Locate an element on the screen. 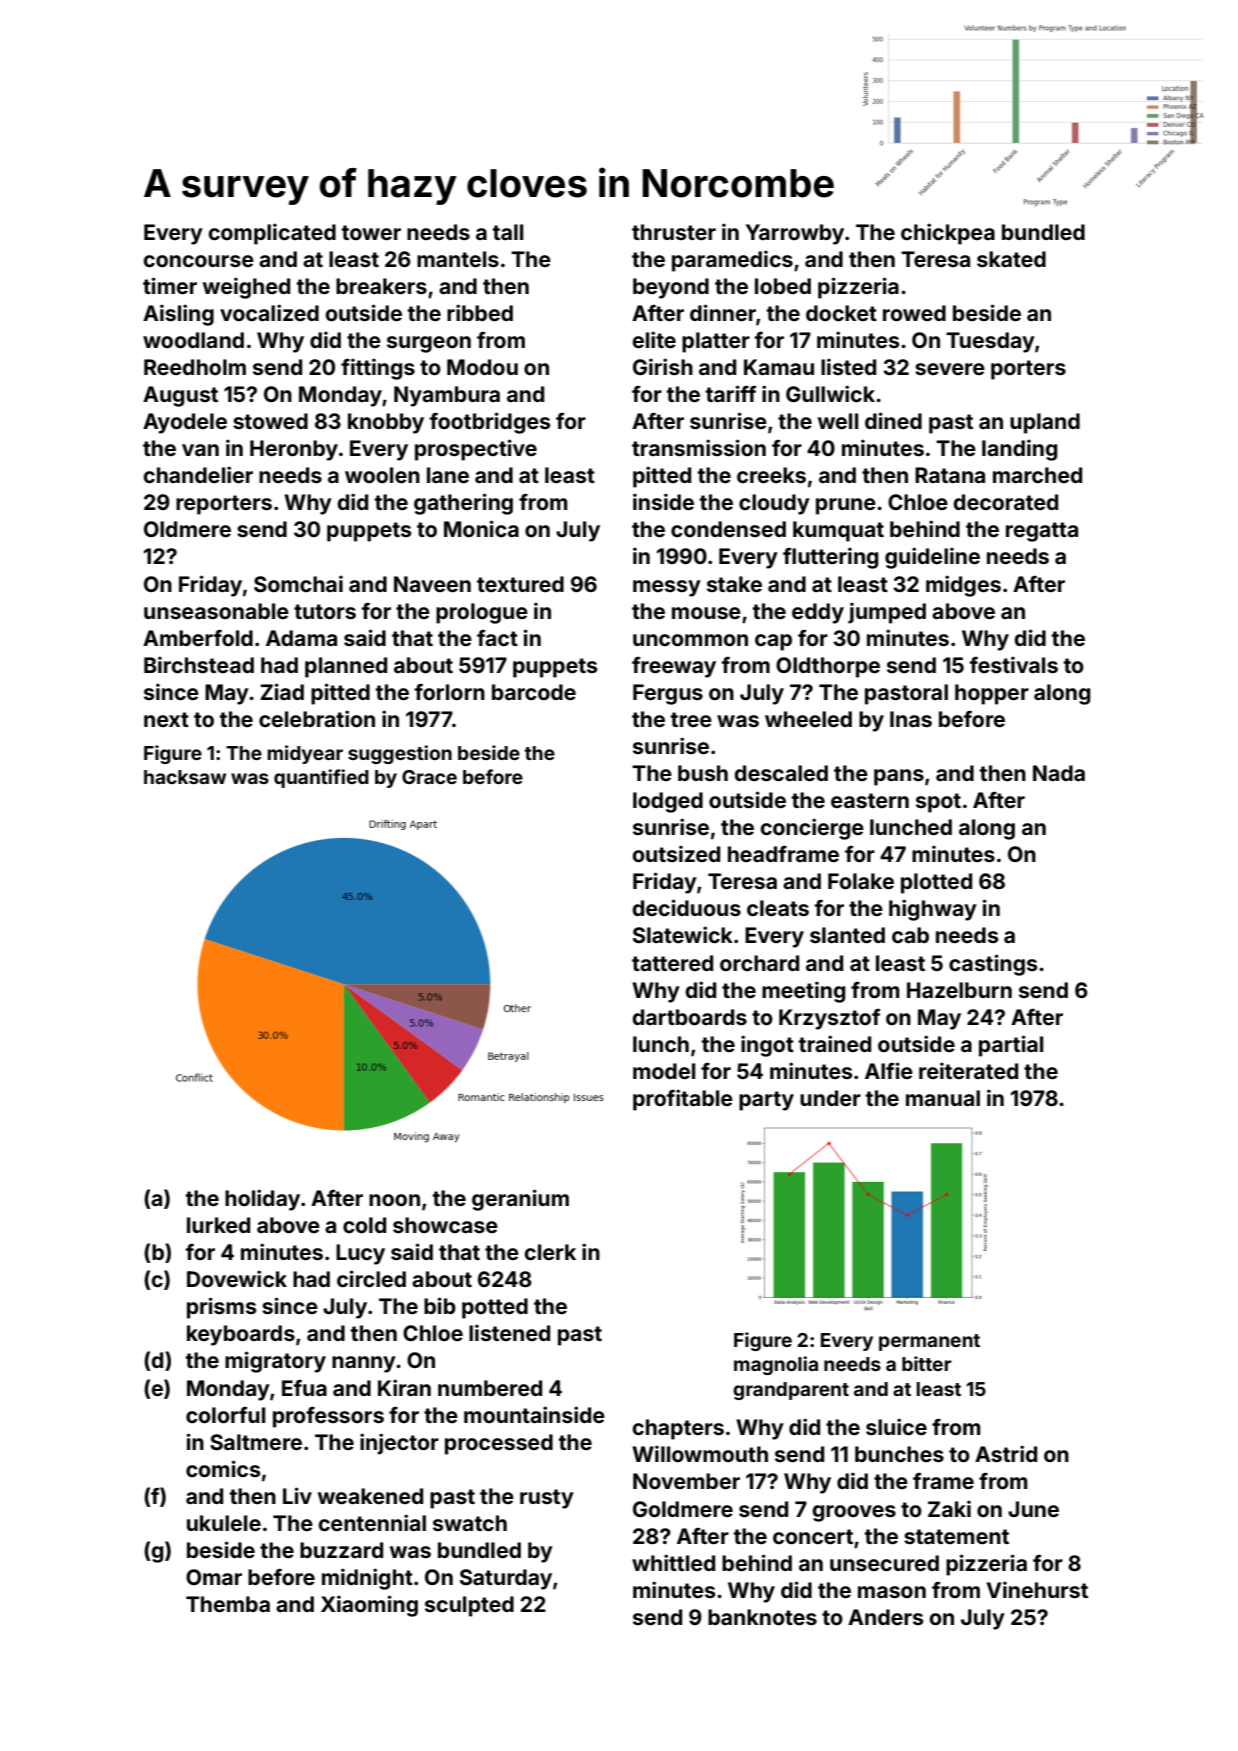 This screenshot has width=1238, height=1751. permanent is located at coordinates (929, 1342).
